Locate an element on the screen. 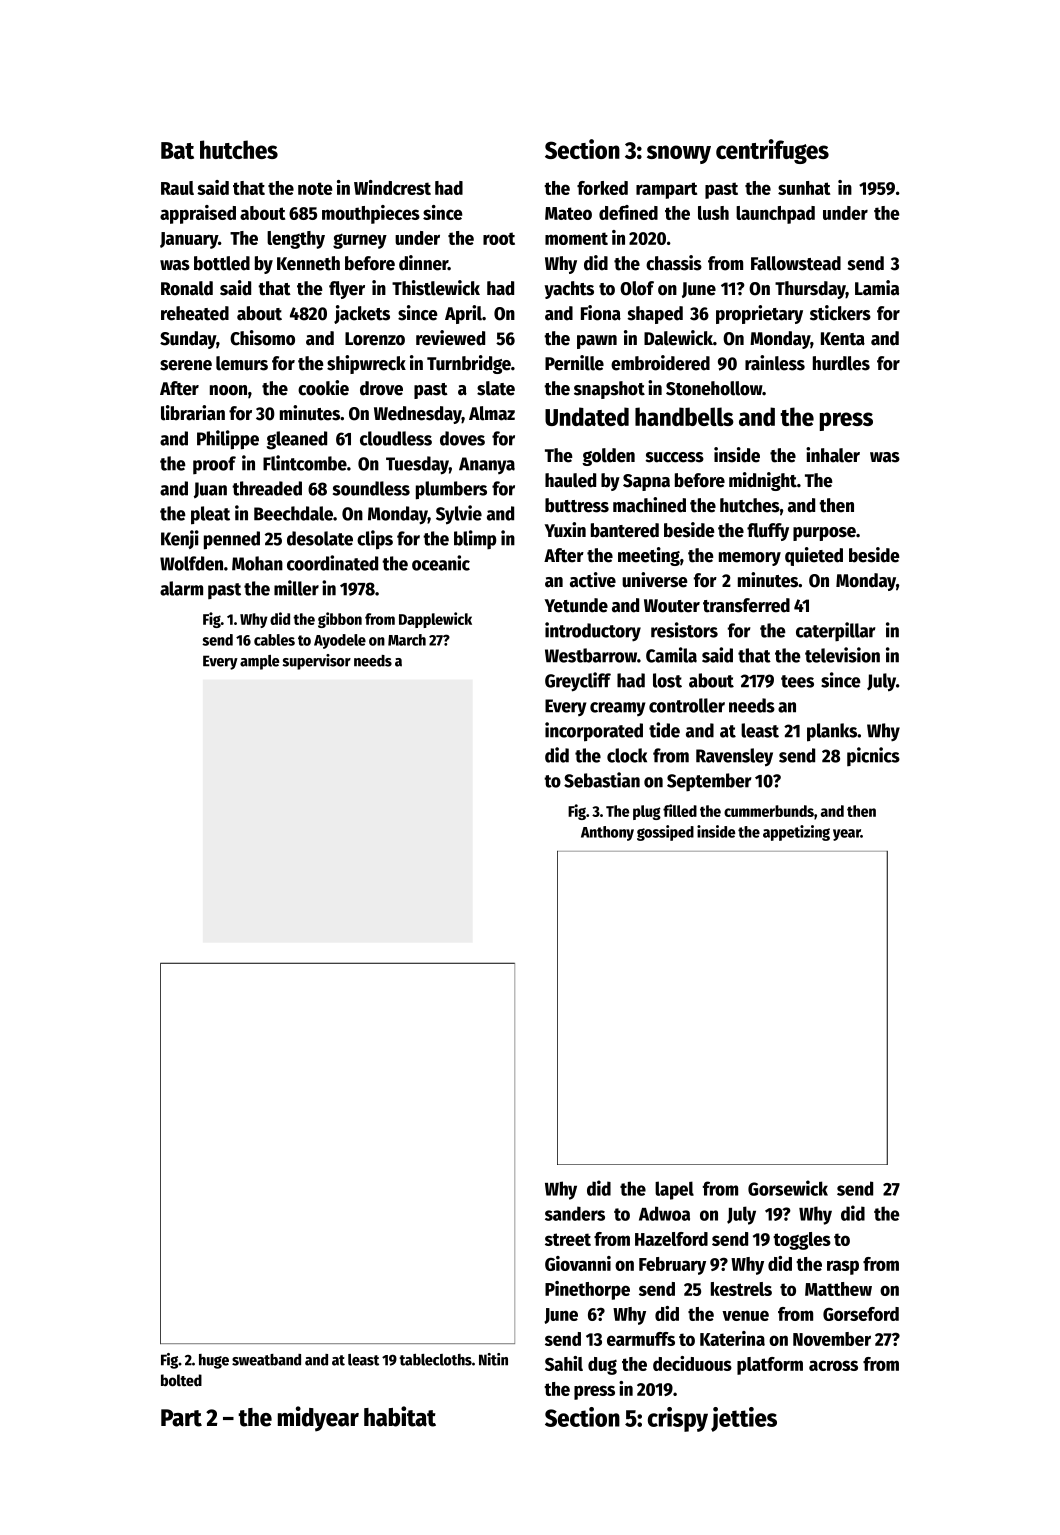 The image size is (1060, 1535). Windcrest is located at coordinates (392, 187).
